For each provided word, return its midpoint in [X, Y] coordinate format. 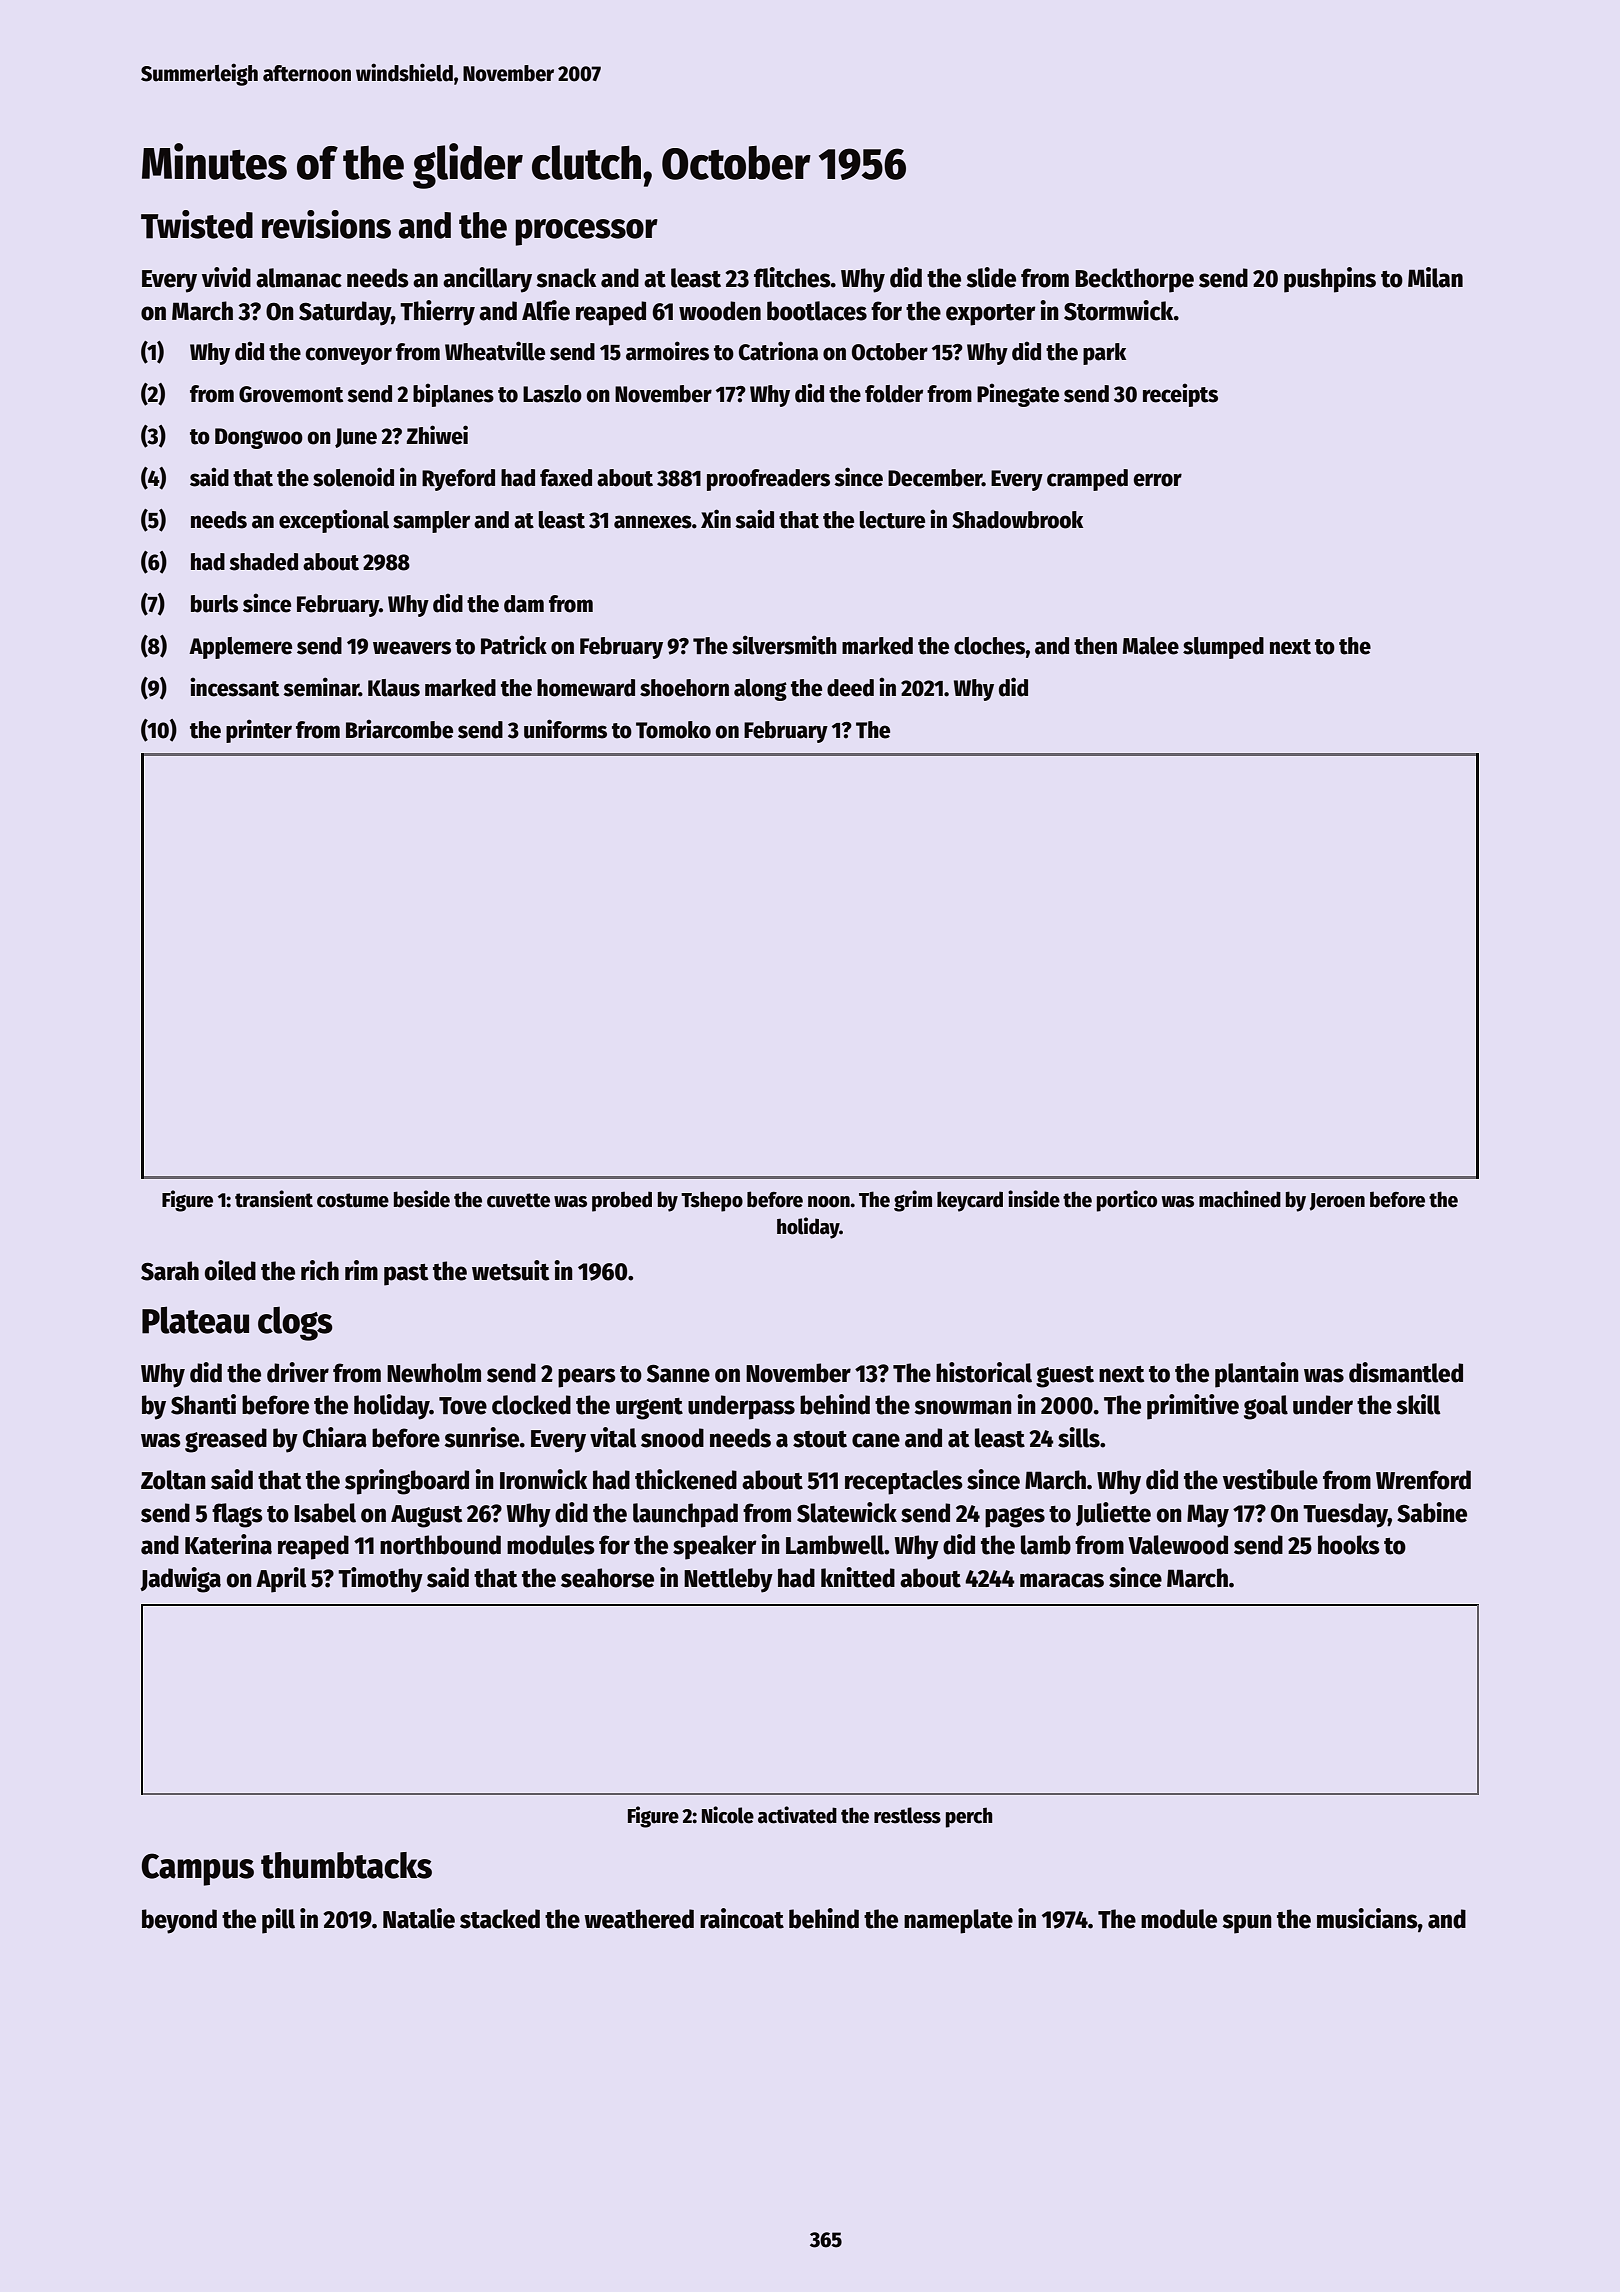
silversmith [784, 645]
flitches [792, 277]
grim [913, 1201]
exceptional [334, 521]
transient [274, 1199]
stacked [500, 1919]
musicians [1367, 1918]
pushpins [1330, 280]
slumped [1223, 648]
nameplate [958, 1921]
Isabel [325, 1513]
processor [586, 232]
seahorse [607, 1578]
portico [1127, 1201]
